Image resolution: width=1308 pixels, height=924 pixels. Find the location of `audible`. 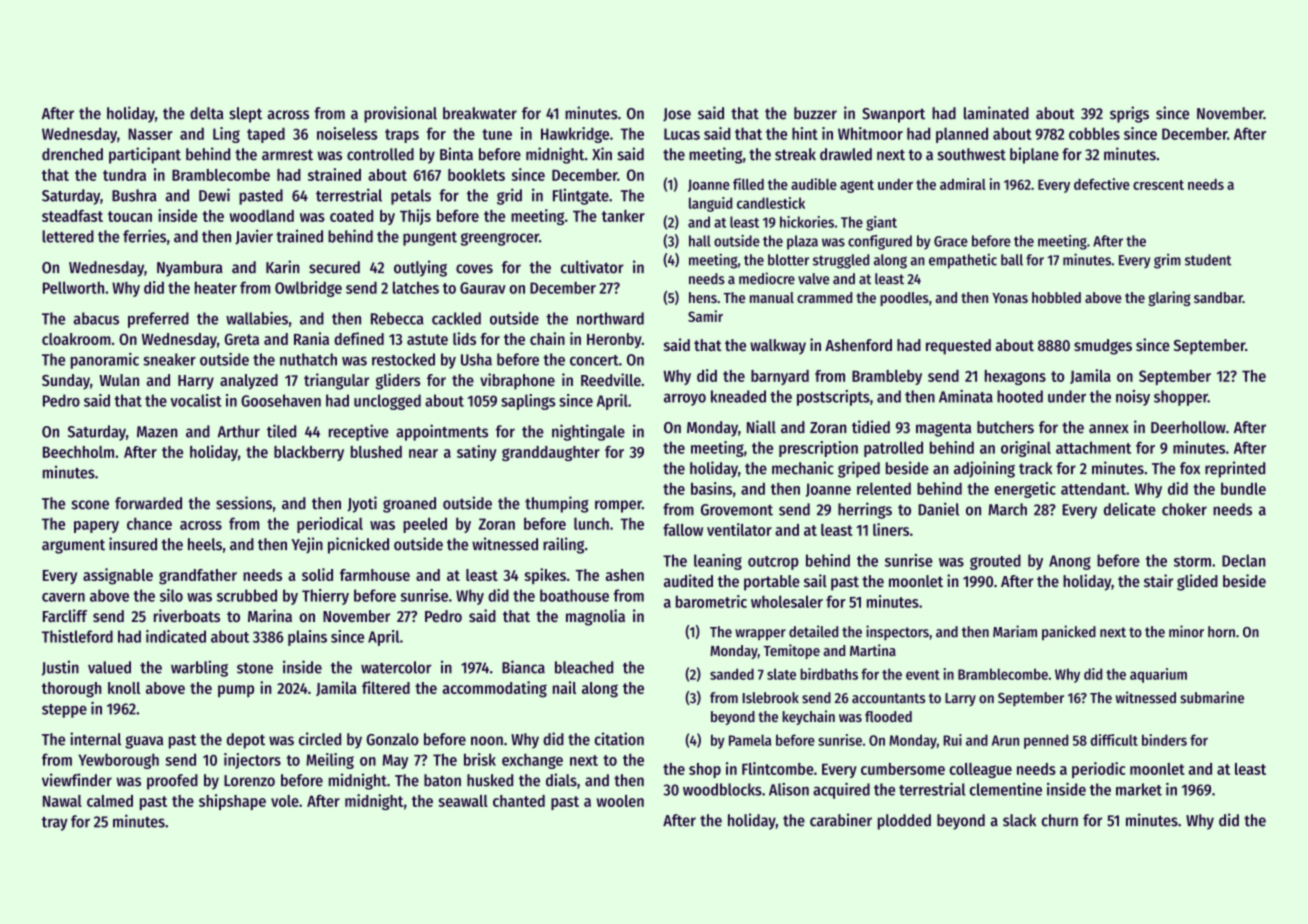

audible is located at coordinates (814, 184).
